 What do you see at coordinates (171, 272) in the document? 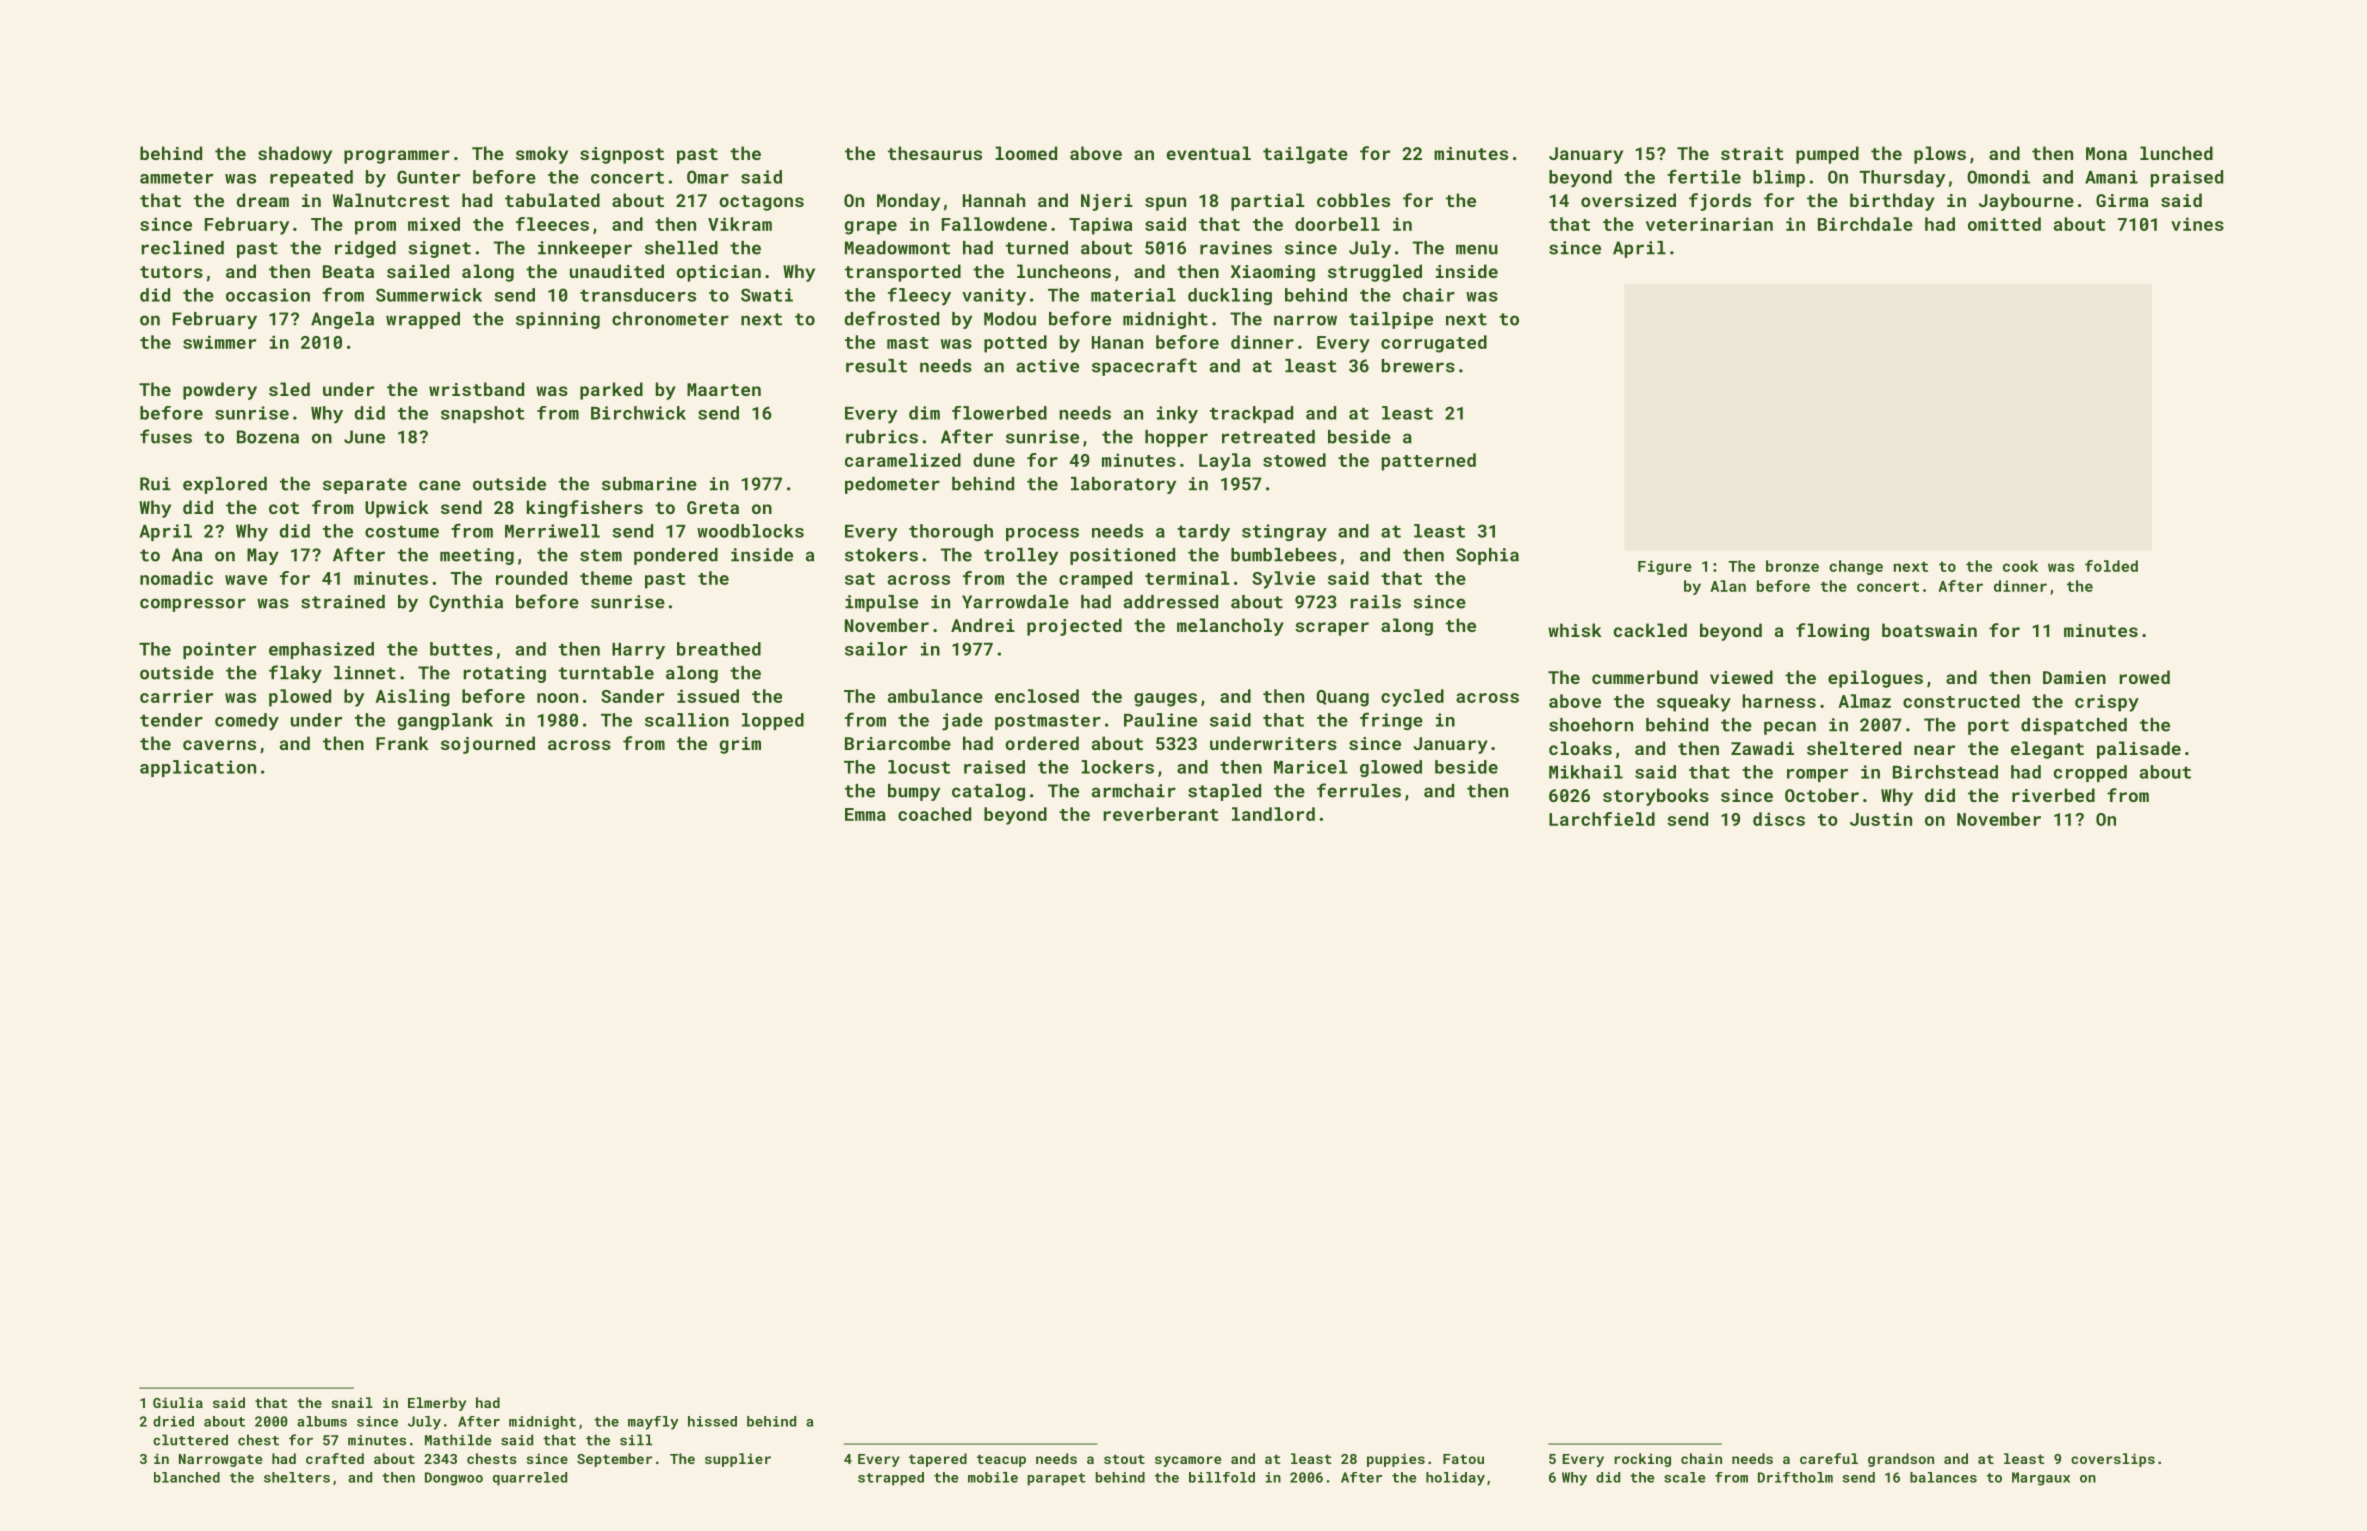
I see `tutors` at bounding box center [171, 272].
